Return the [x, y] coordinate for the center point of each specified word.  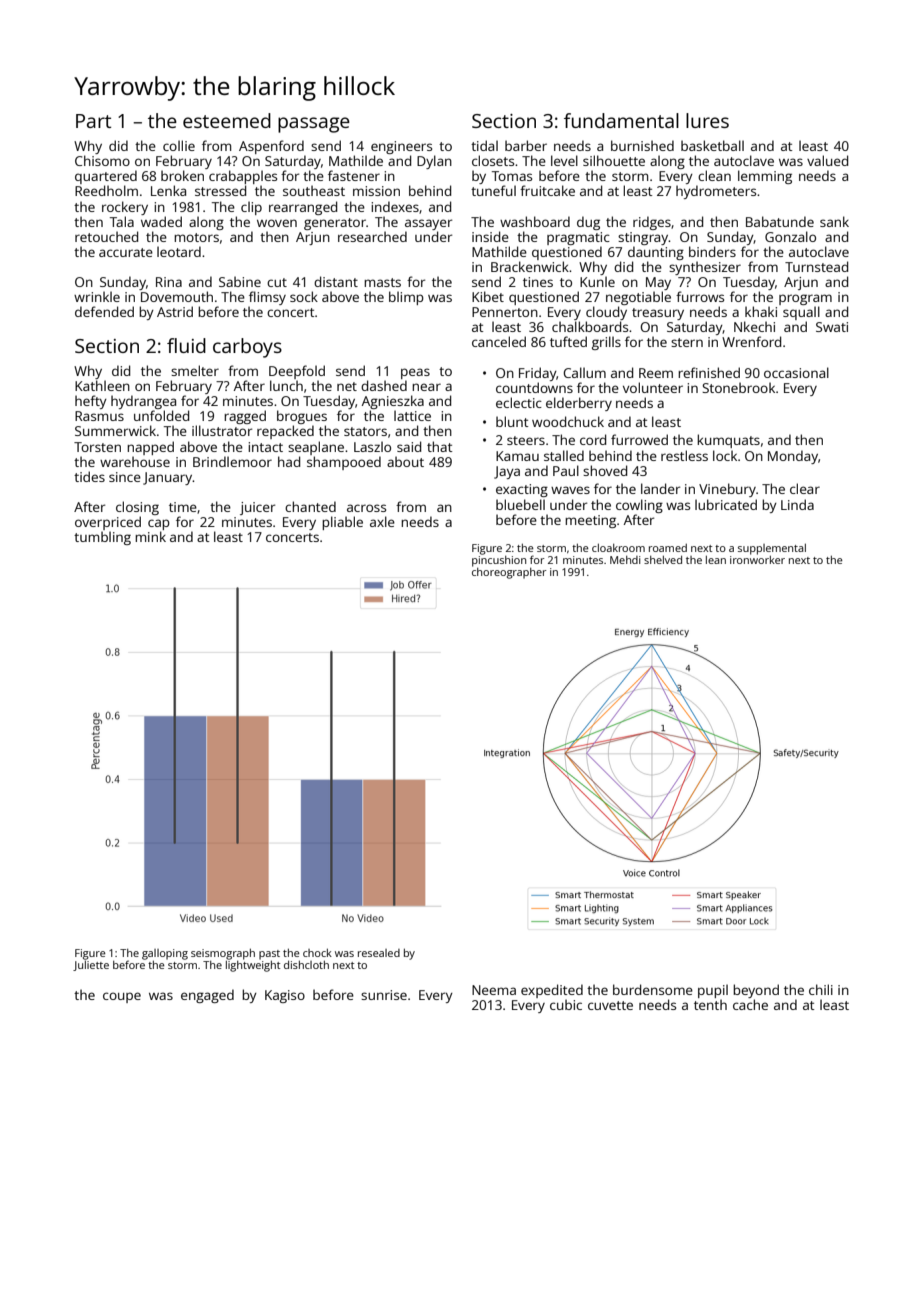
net [347, 386]
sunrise [384, 995]
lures [707, 120]
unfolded [161, 415]
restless [684, 455]
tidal [484, 145]
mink [150, 536]
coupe [122, 997]
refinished [709, 372]
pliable [342, 523]
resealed [379, 953]
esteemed [227, 120]
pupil [713, 991]
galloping [165, 954]
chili [821, 989]
